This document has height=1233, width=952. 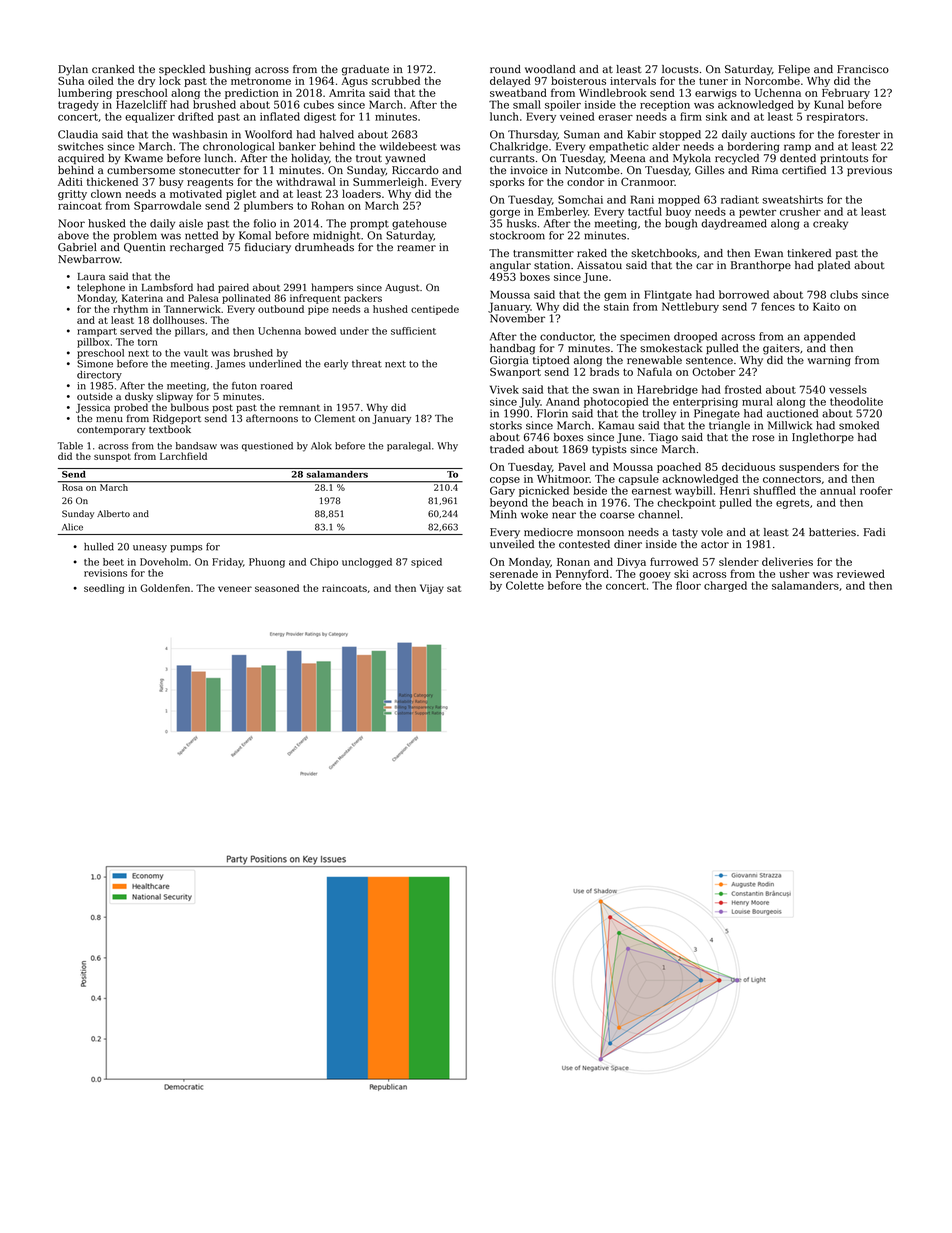 I want to click on Simone, so click(x=95, y=364).
